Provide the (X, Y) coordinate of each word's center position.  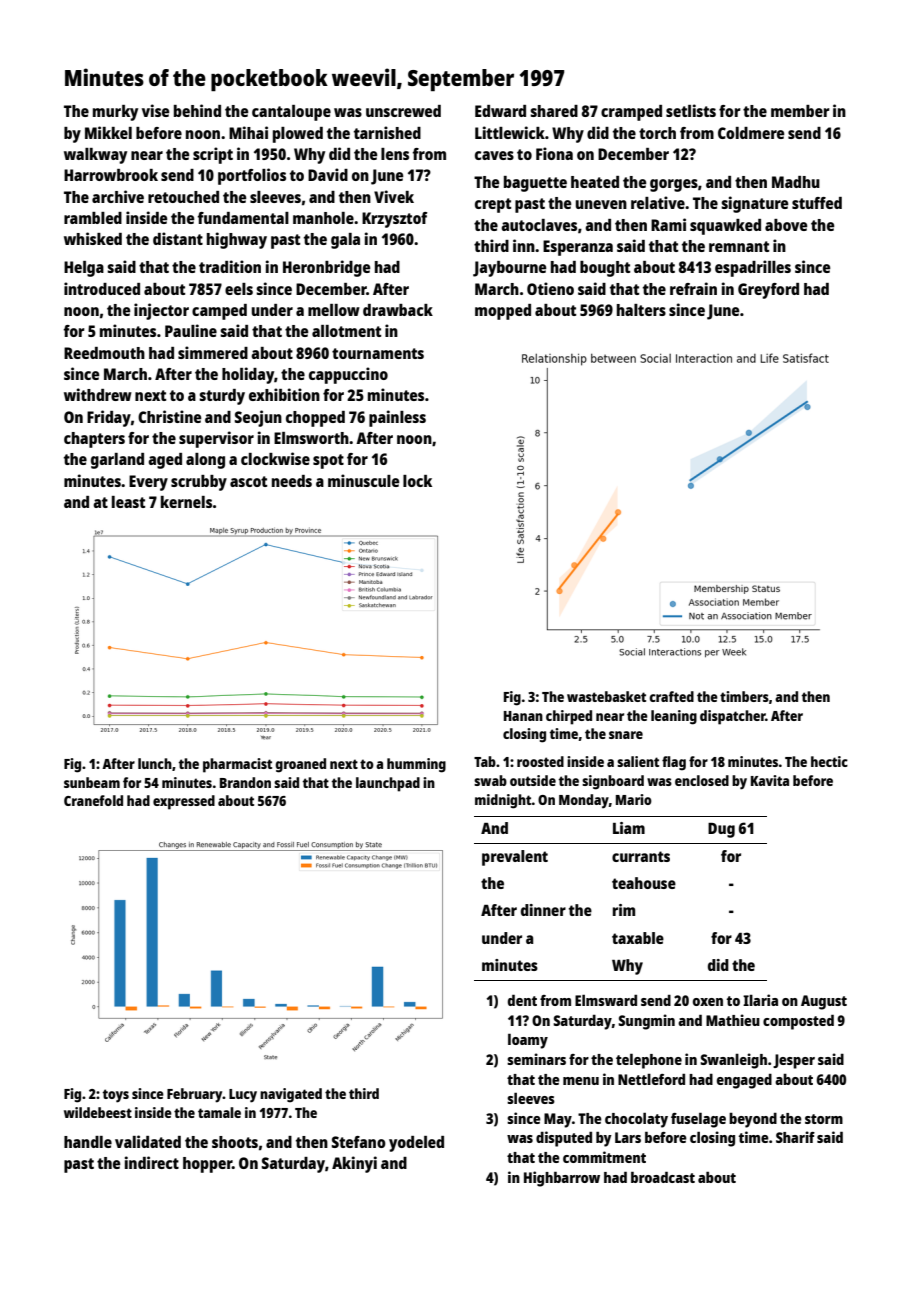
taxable (638, 938)
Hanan (523, 716)
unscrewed (403, 111)
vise (155, 110)
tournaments (378, 353)
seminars (536, 1059)
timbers (744, 696)
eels (239, 289)
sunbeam (92, 782)
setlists (691, 110)
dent (522, 1000)
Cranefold (93, 800)
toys (116, 1096)
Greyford (768, 291)
